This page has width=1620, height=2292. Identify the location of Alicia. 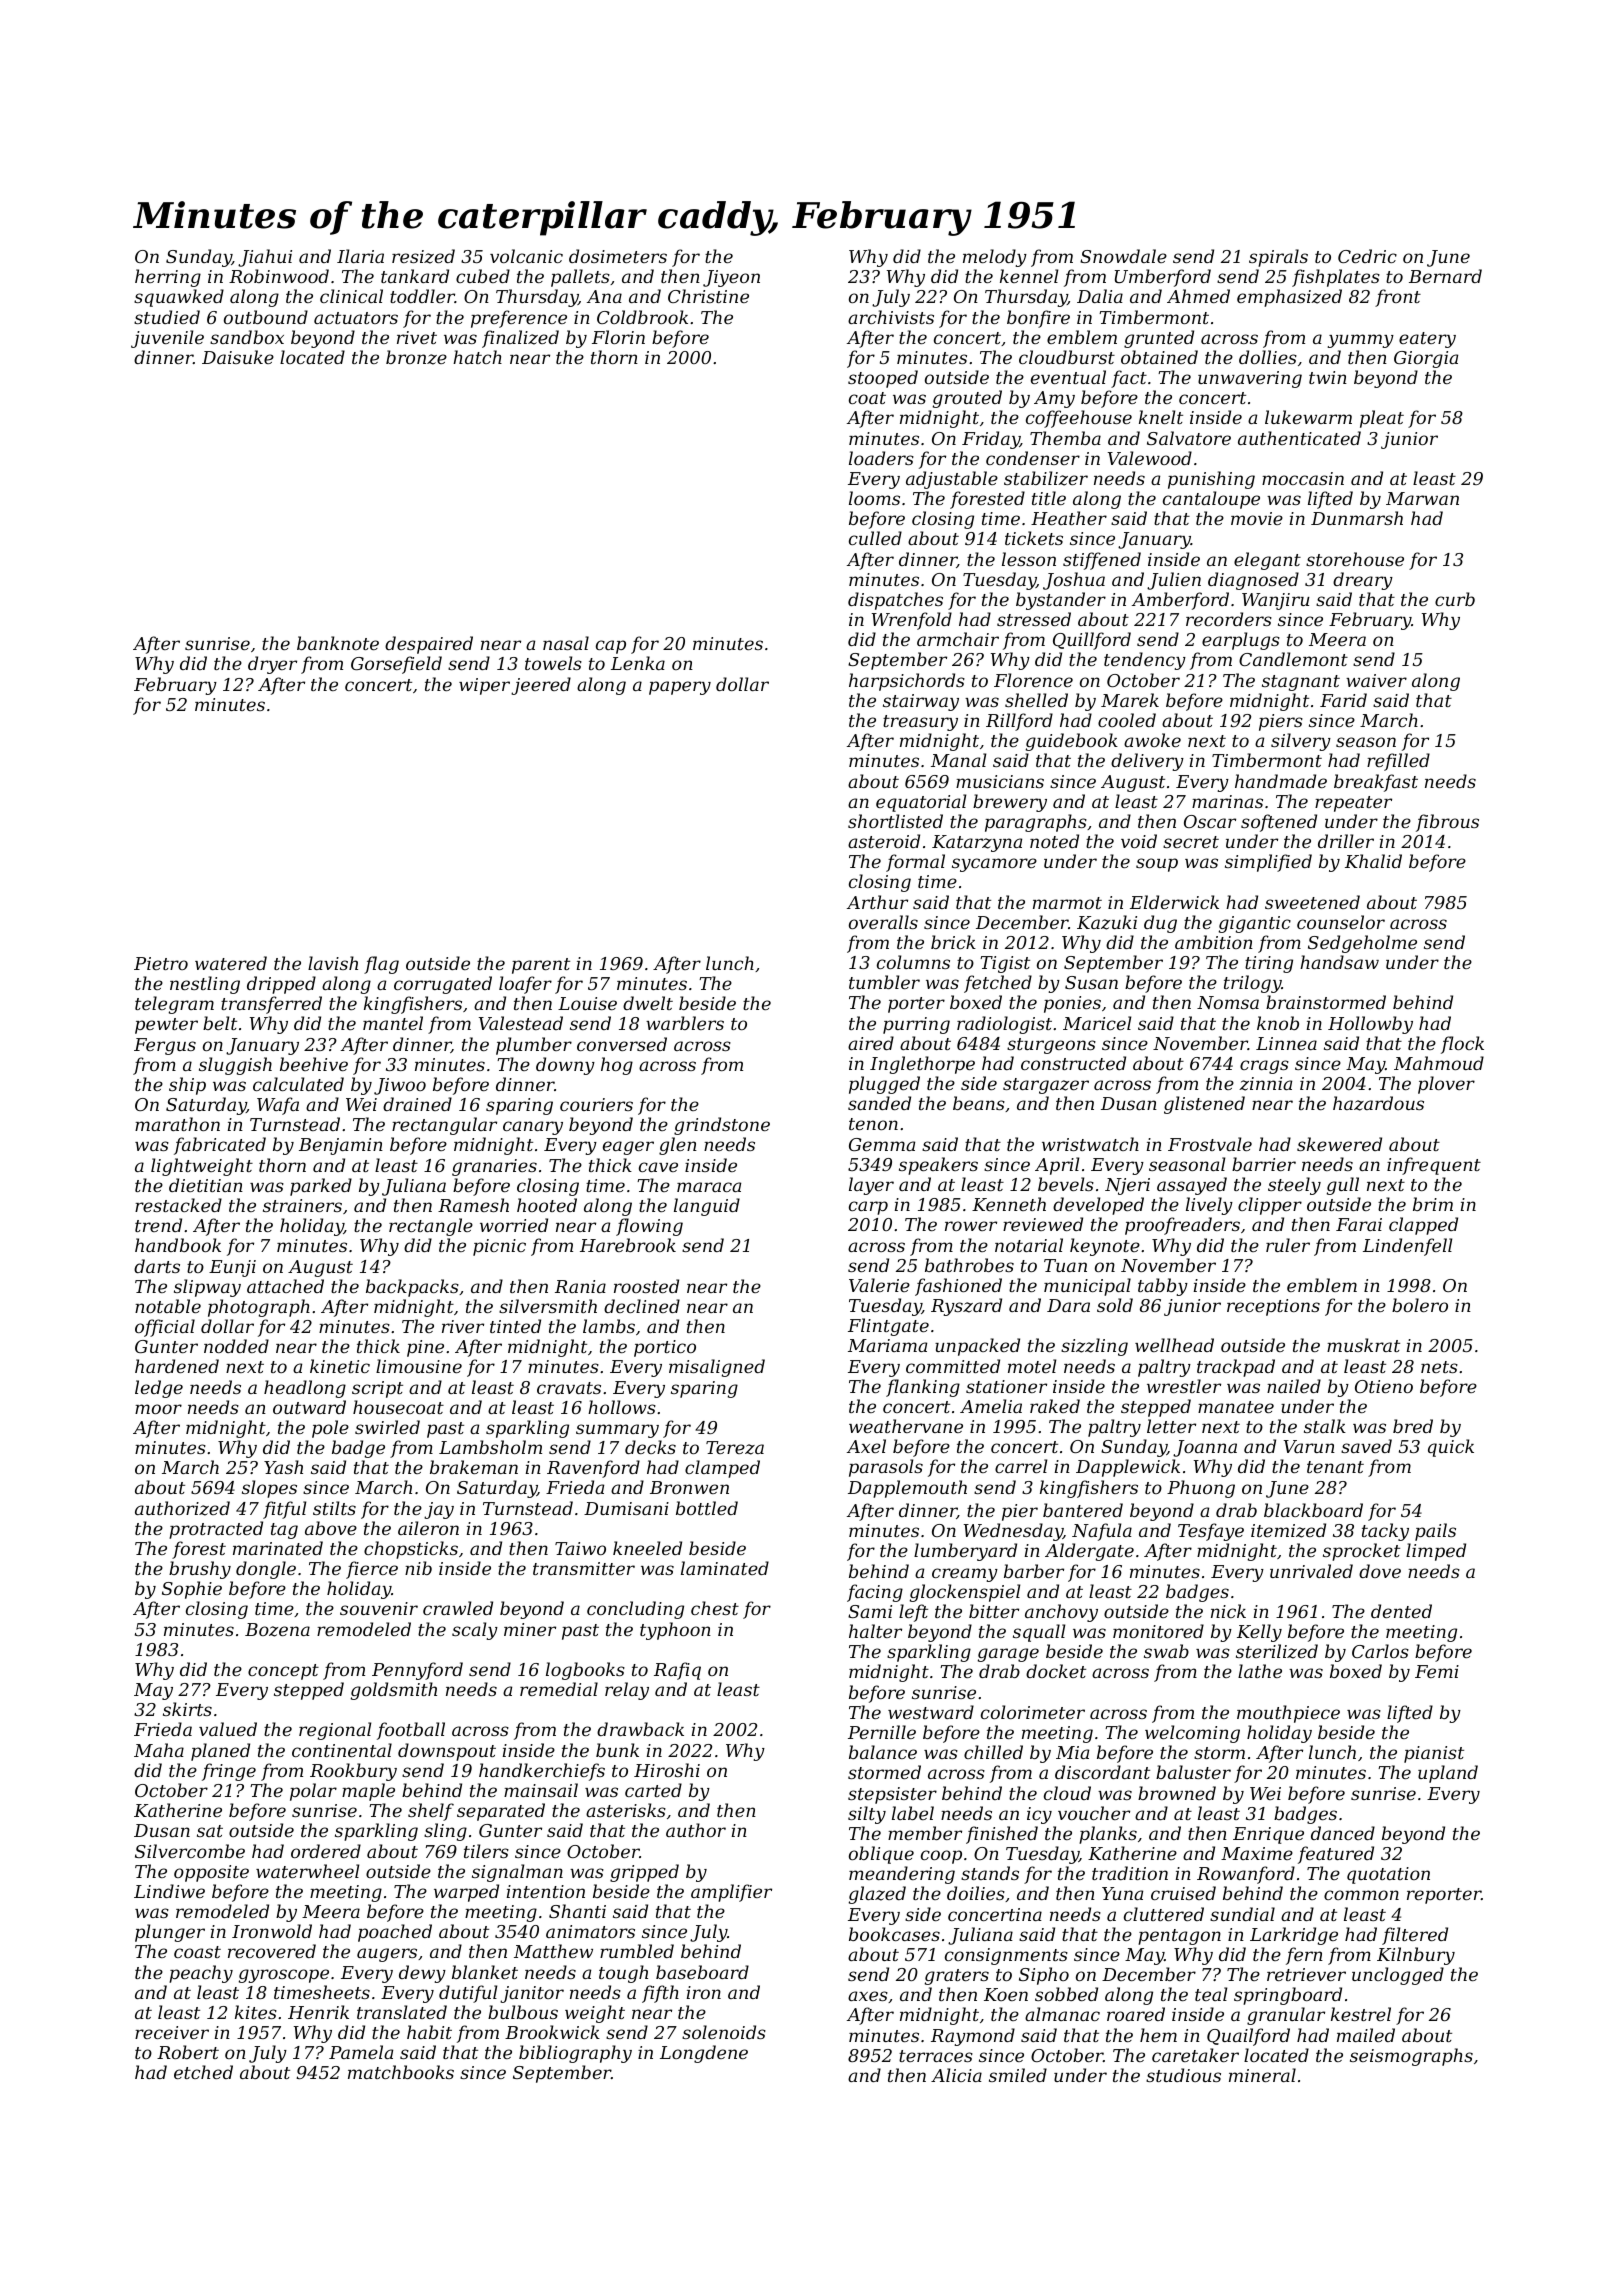
(956, 2075).
